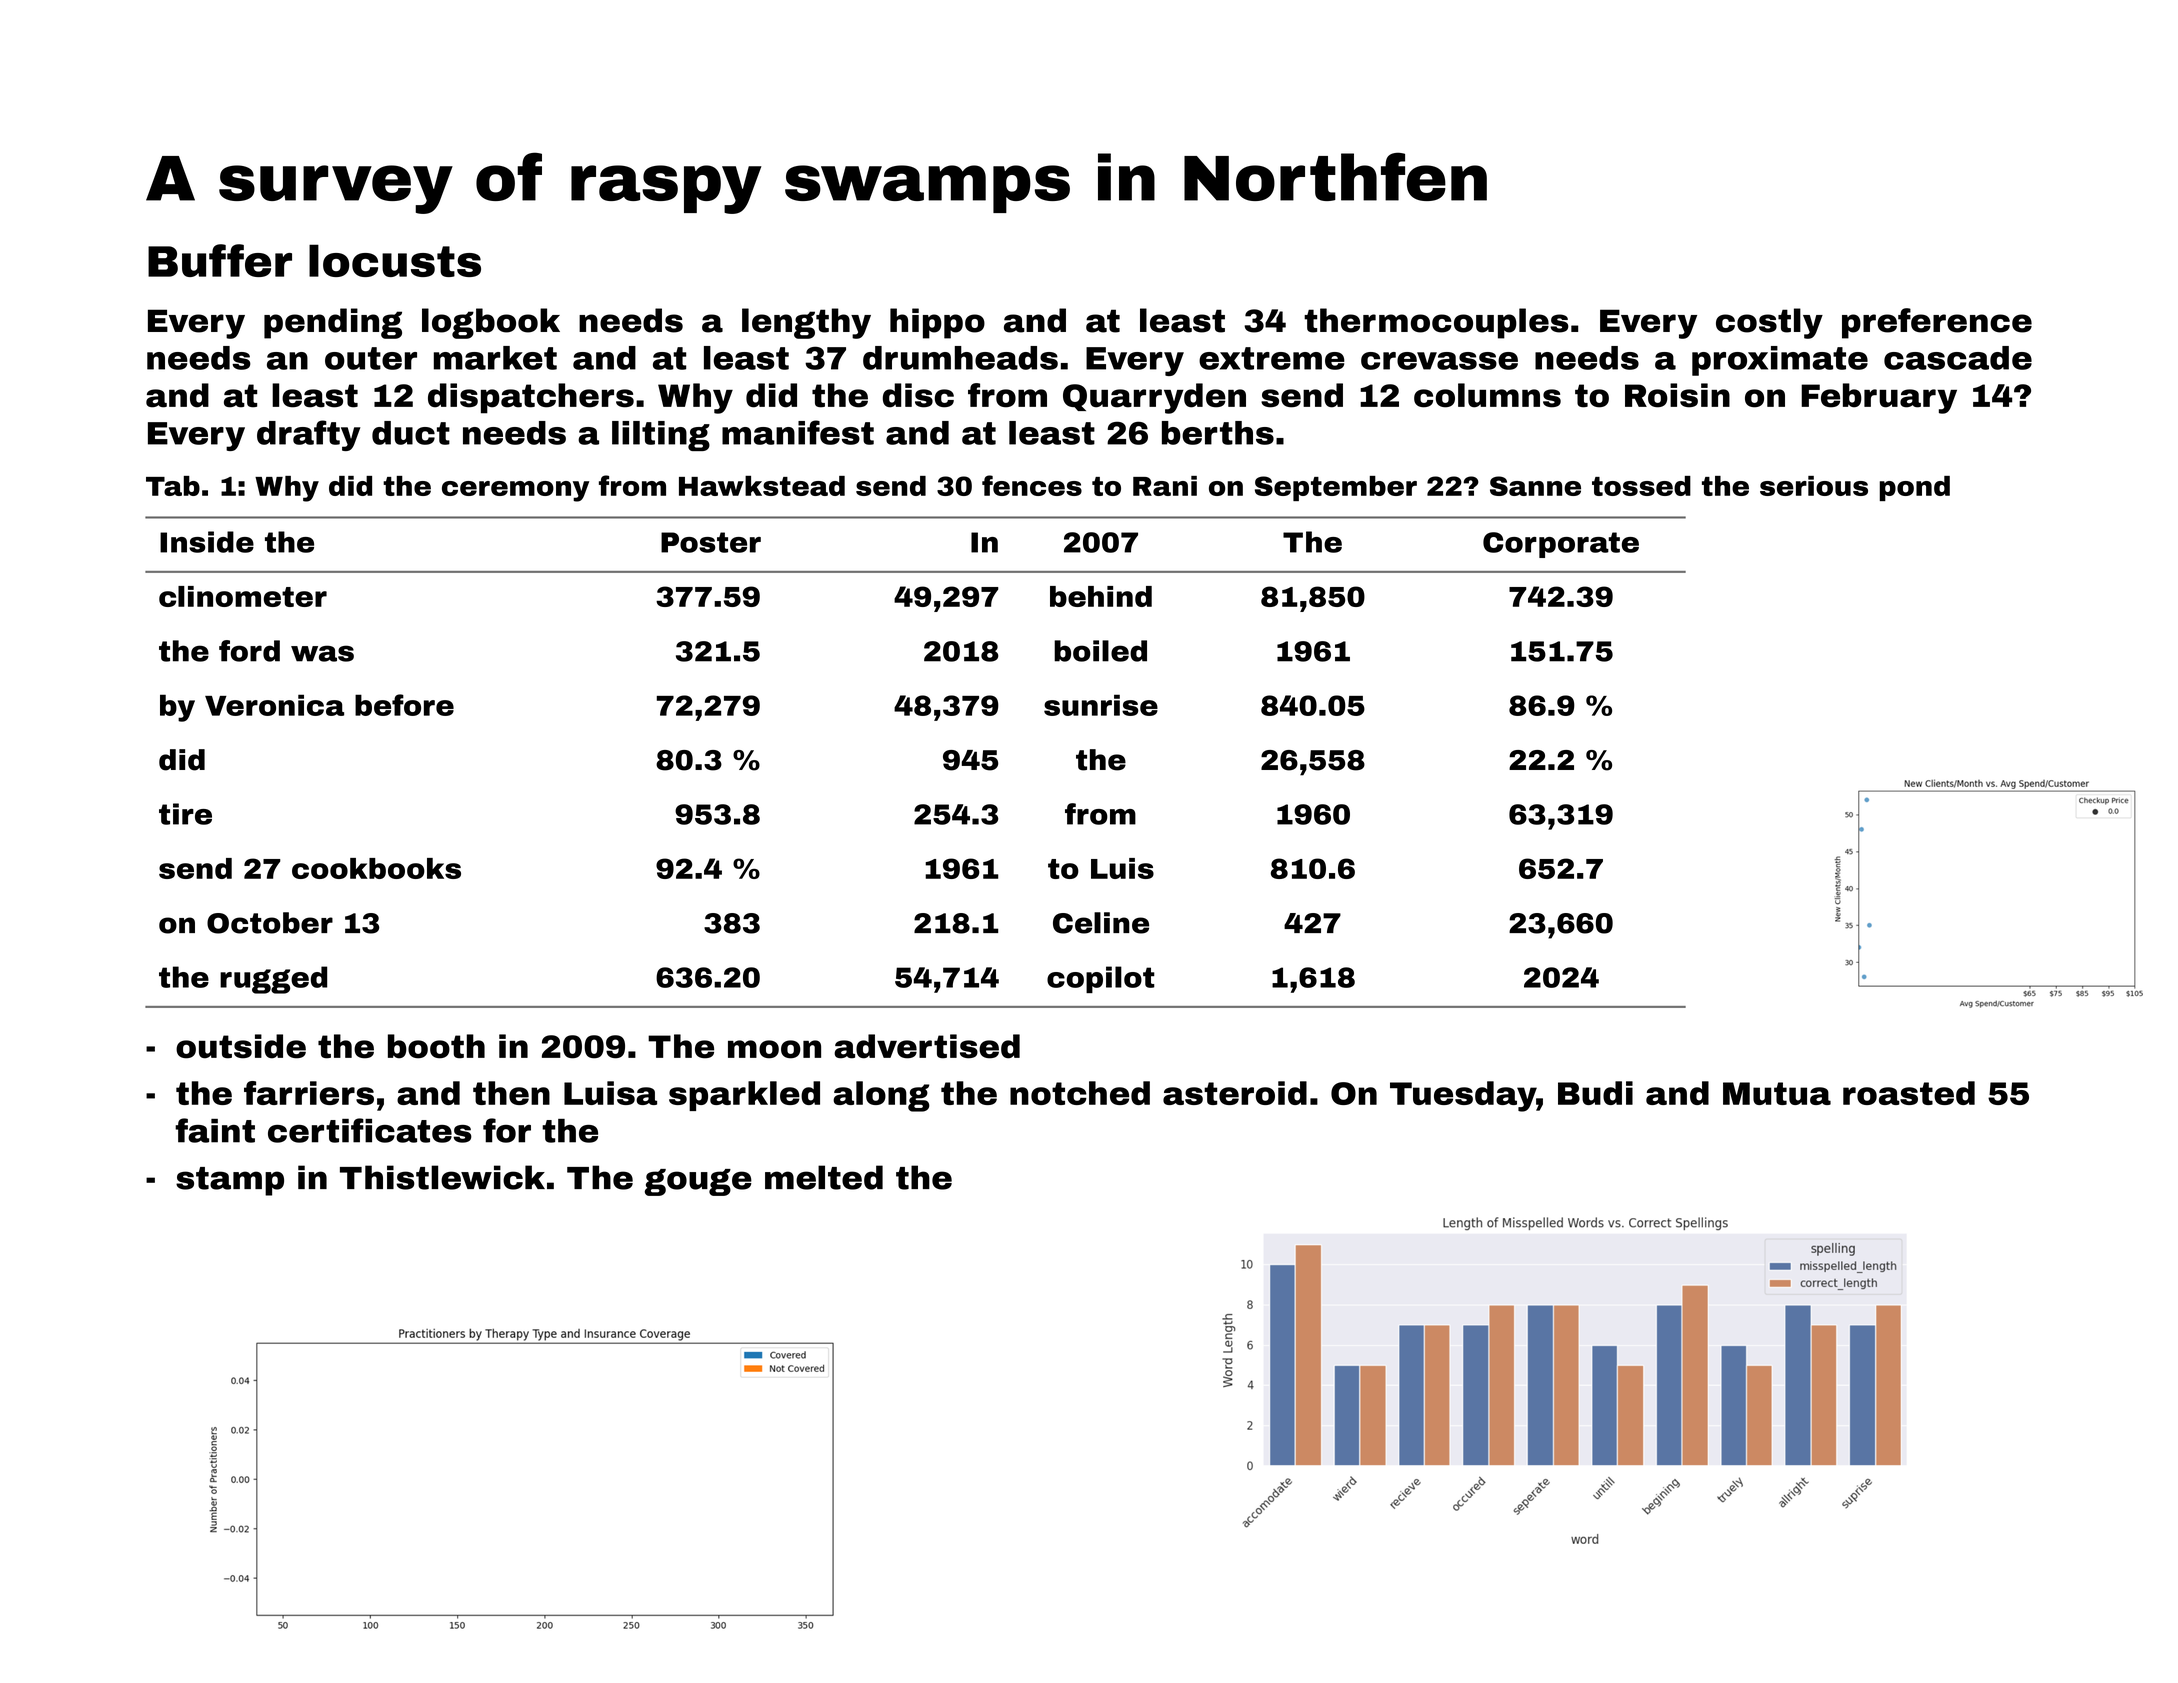 The image size is (2178, 1683). I want to click on sunrise, so click(1101, 705).
